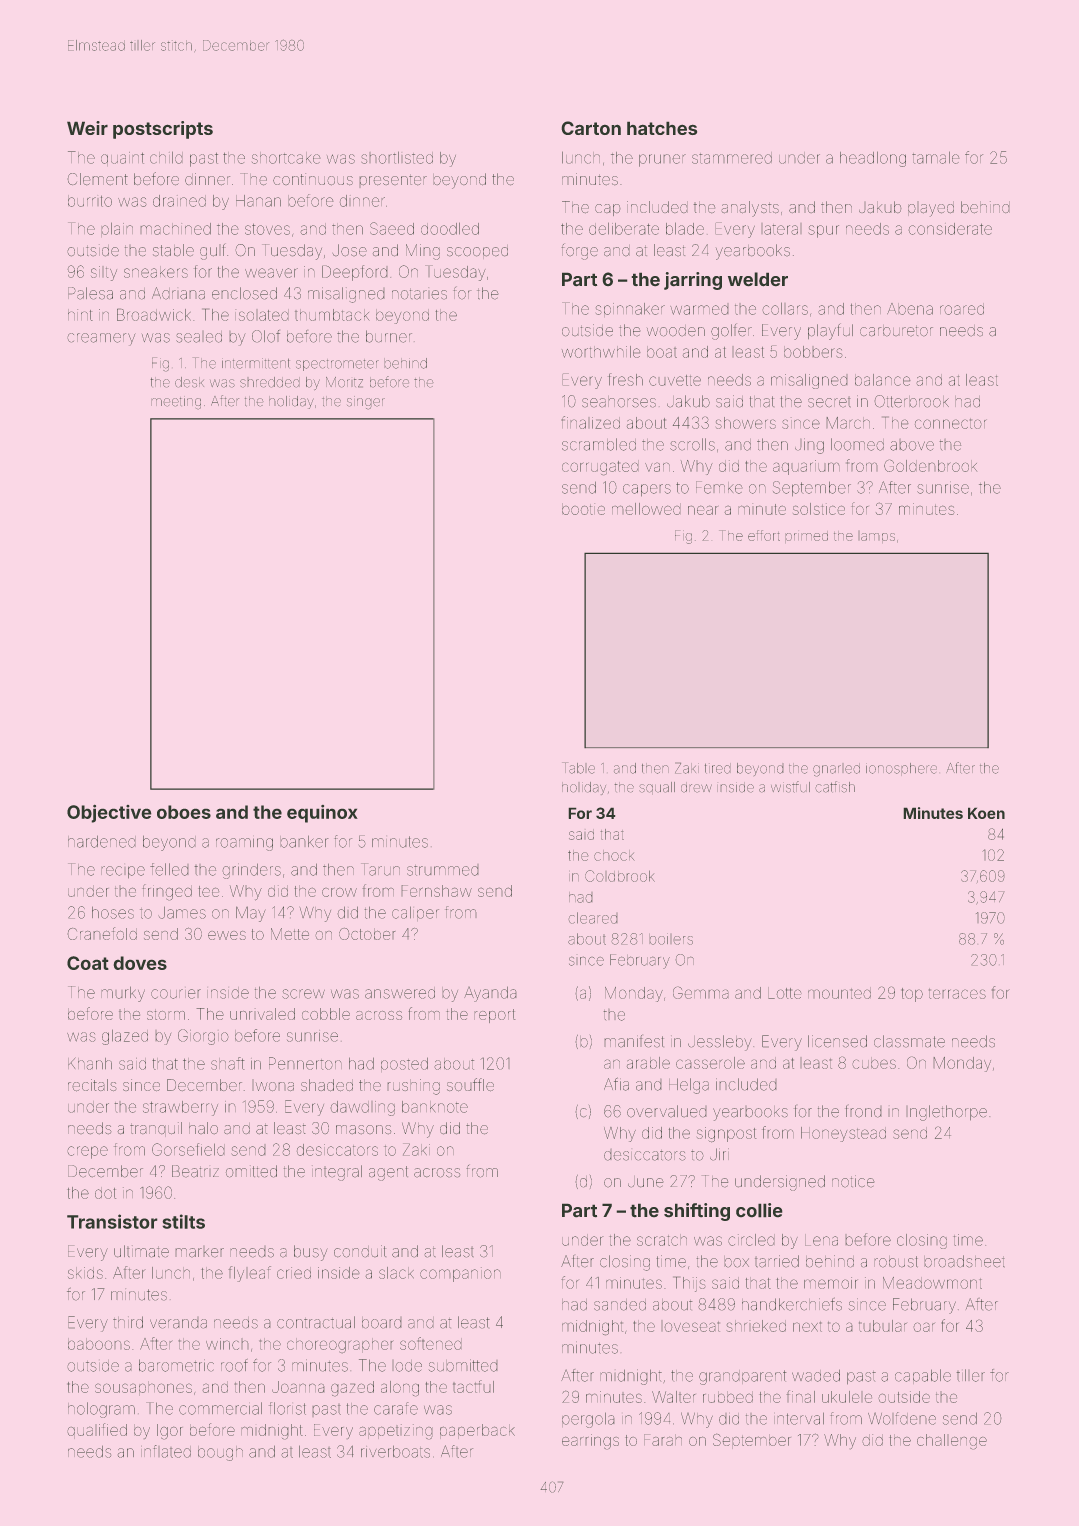  What do you see at coordinates (693, 281) in the screenshot?
I see `jarring` at bounding box center [693, 281].
